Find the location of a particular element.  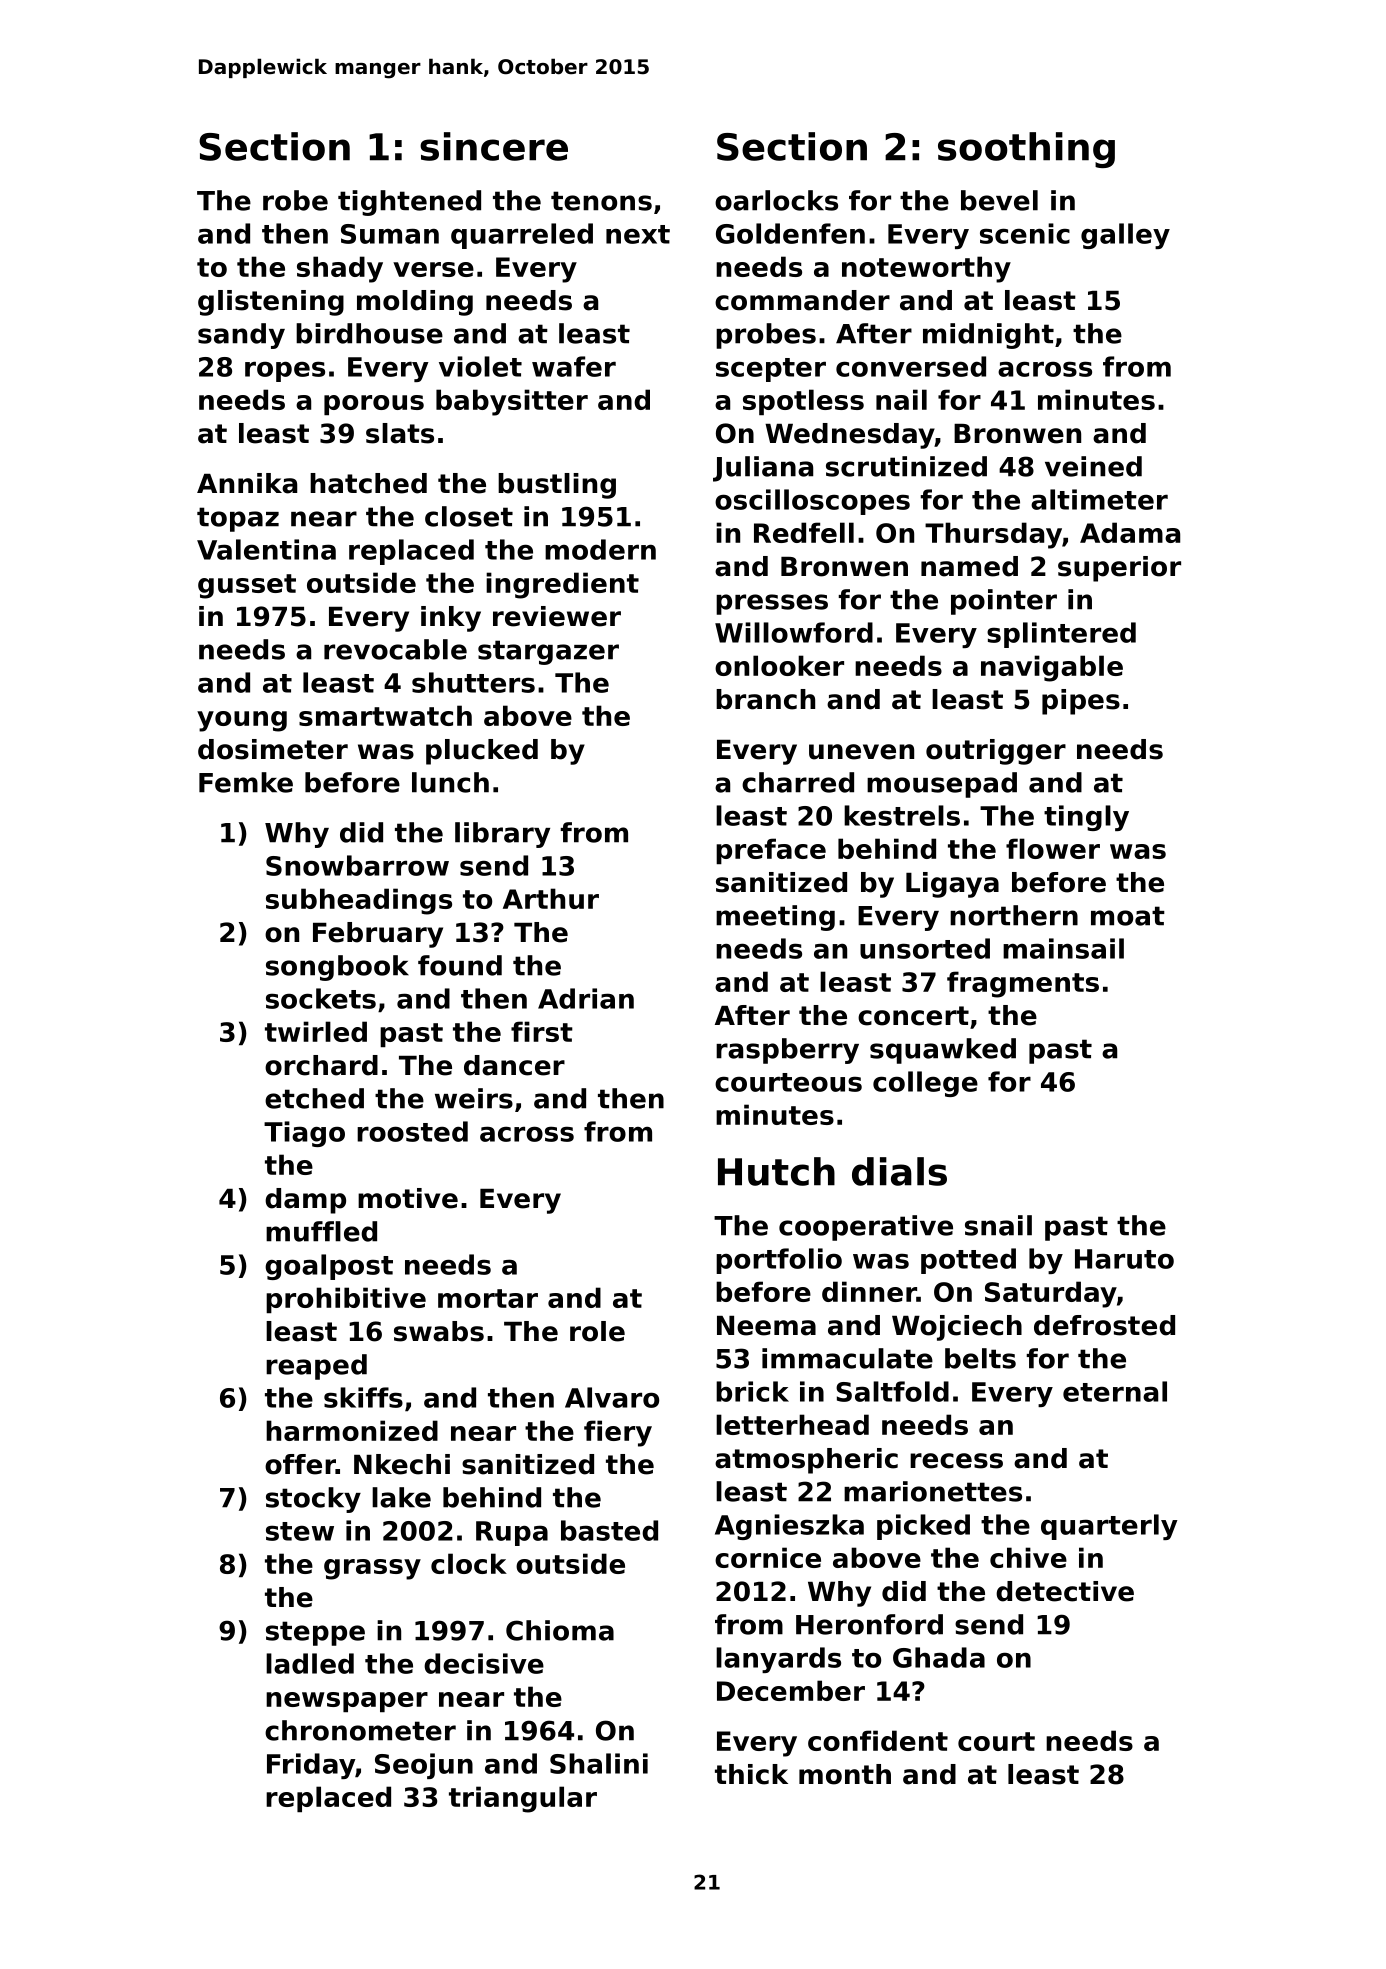

detective is located at coordinates (1065, 1591).
